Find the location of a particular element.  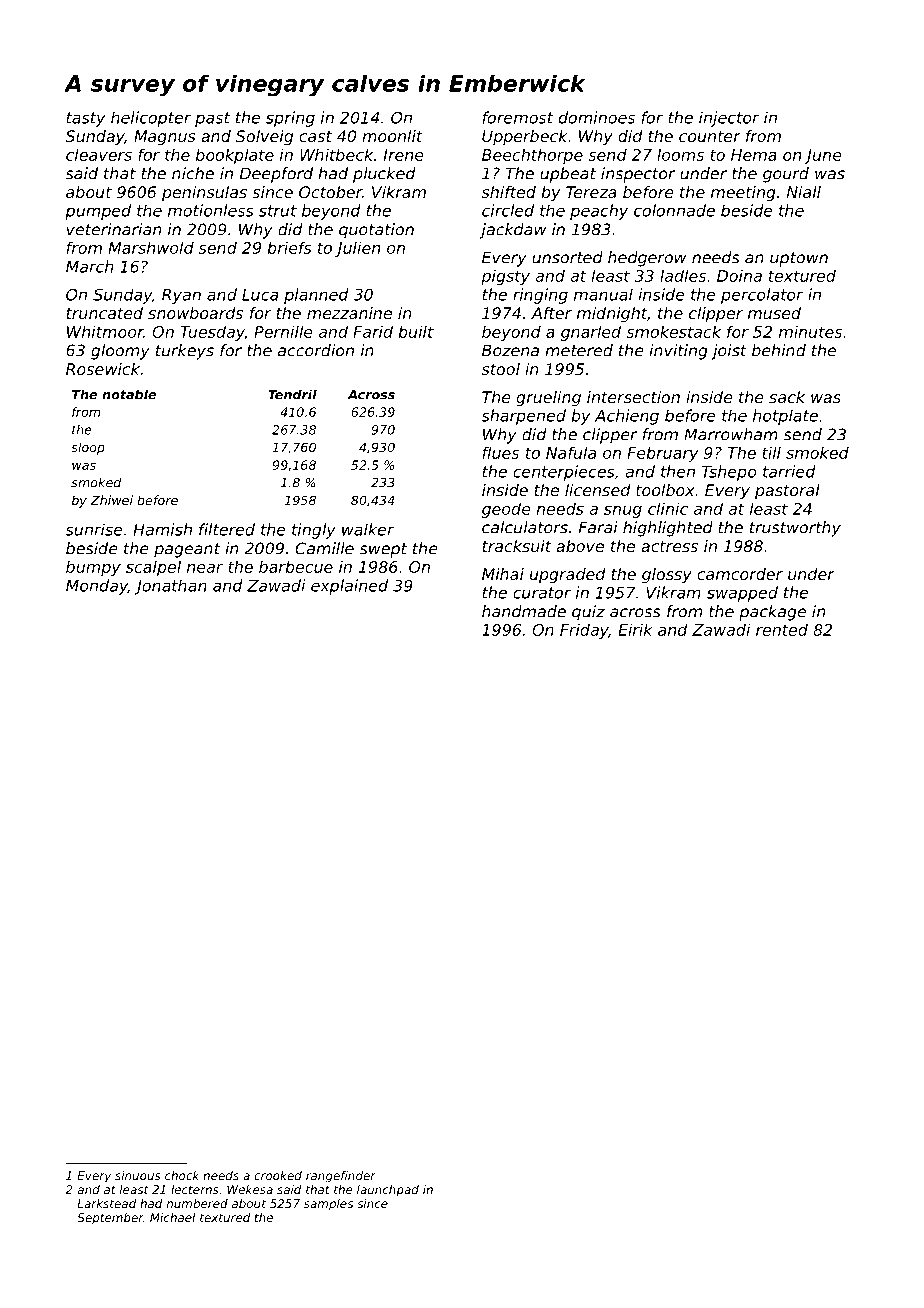

sinuous is located at coordinates (137, 1175).
